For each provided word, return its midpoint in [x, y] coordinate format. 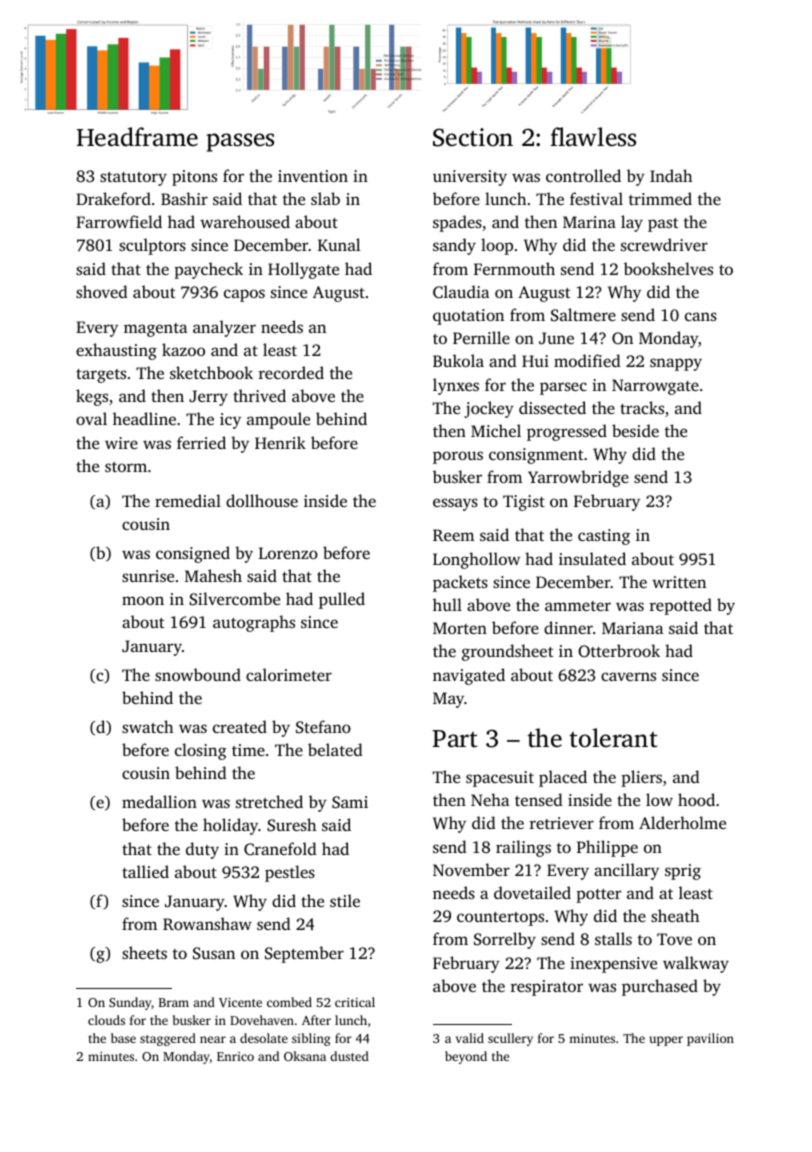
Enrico [235, 1056]
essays [455, 504]
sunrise [148, 576]
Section [473, 137]
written [679, 582]
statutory [133, 179]
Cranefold [280, 849]
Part [454, 739]
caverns [628, 676]
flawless [593, 137]
